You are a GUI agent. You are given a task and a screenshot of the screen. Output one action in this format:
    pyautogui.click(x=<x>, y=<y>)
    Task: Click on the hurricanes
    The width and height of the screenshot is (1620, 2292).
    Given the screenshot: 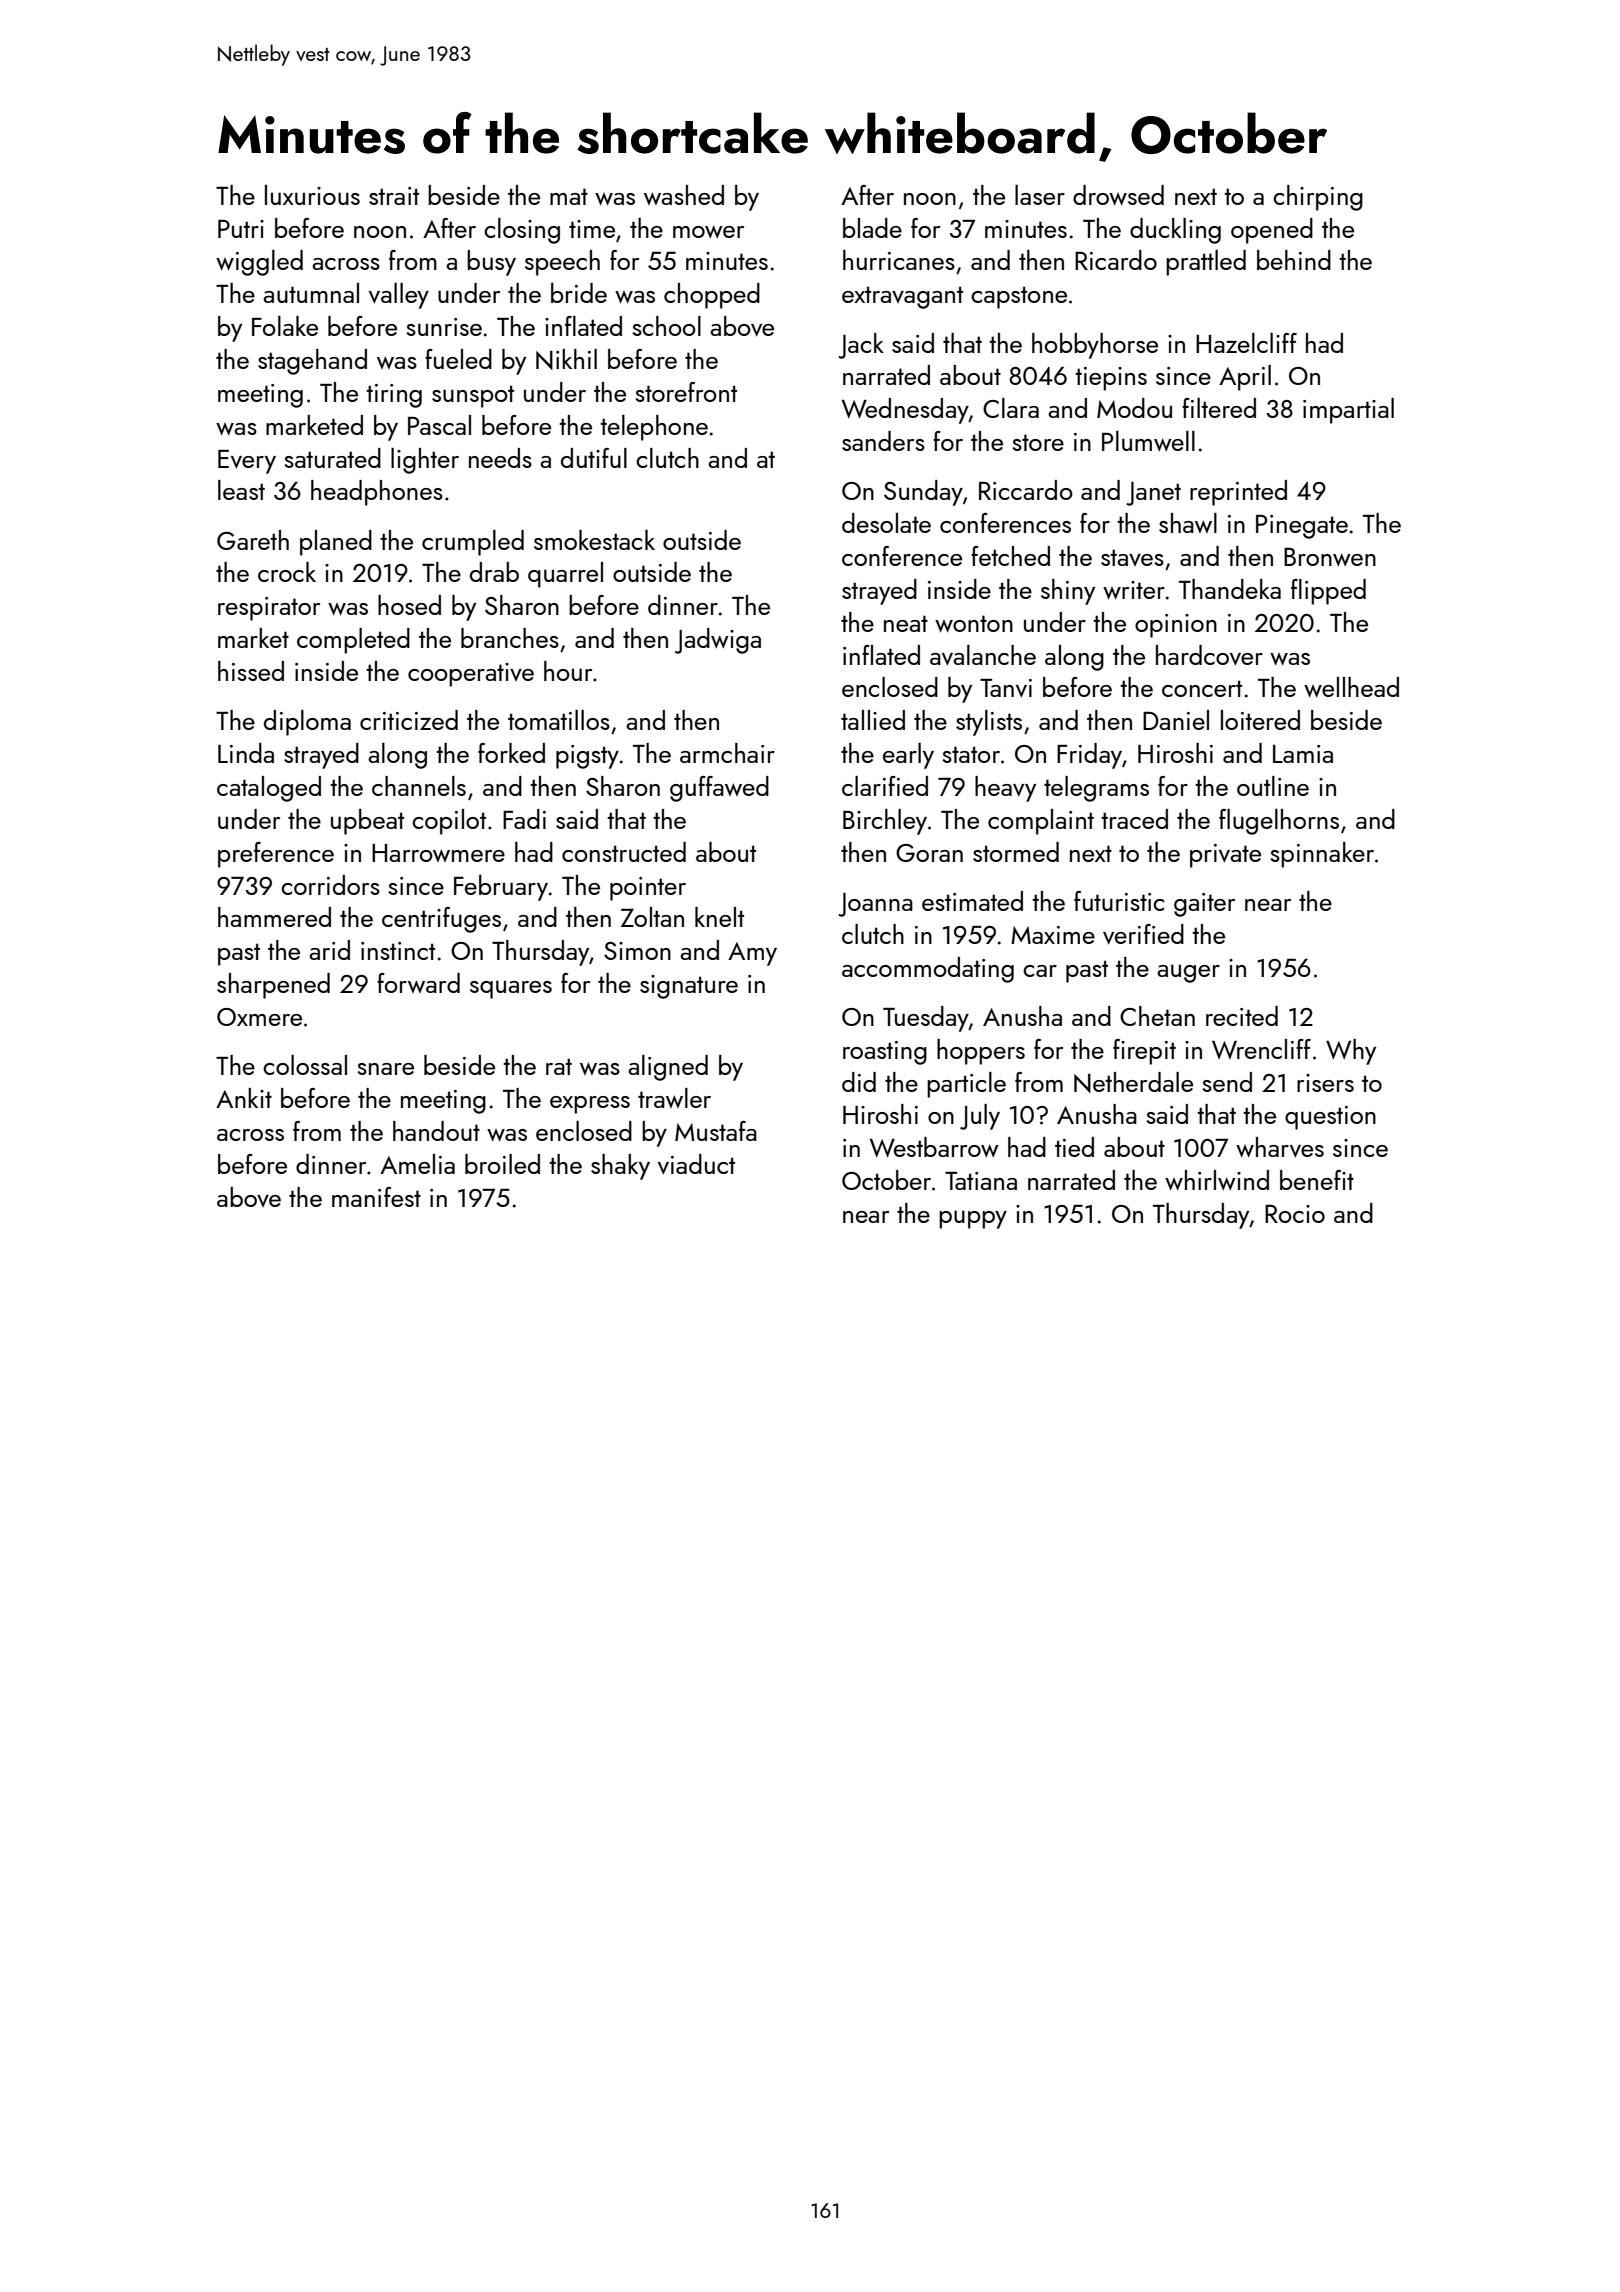 What is the action you would take?
    pyautogui.click(x=899, y=260)
